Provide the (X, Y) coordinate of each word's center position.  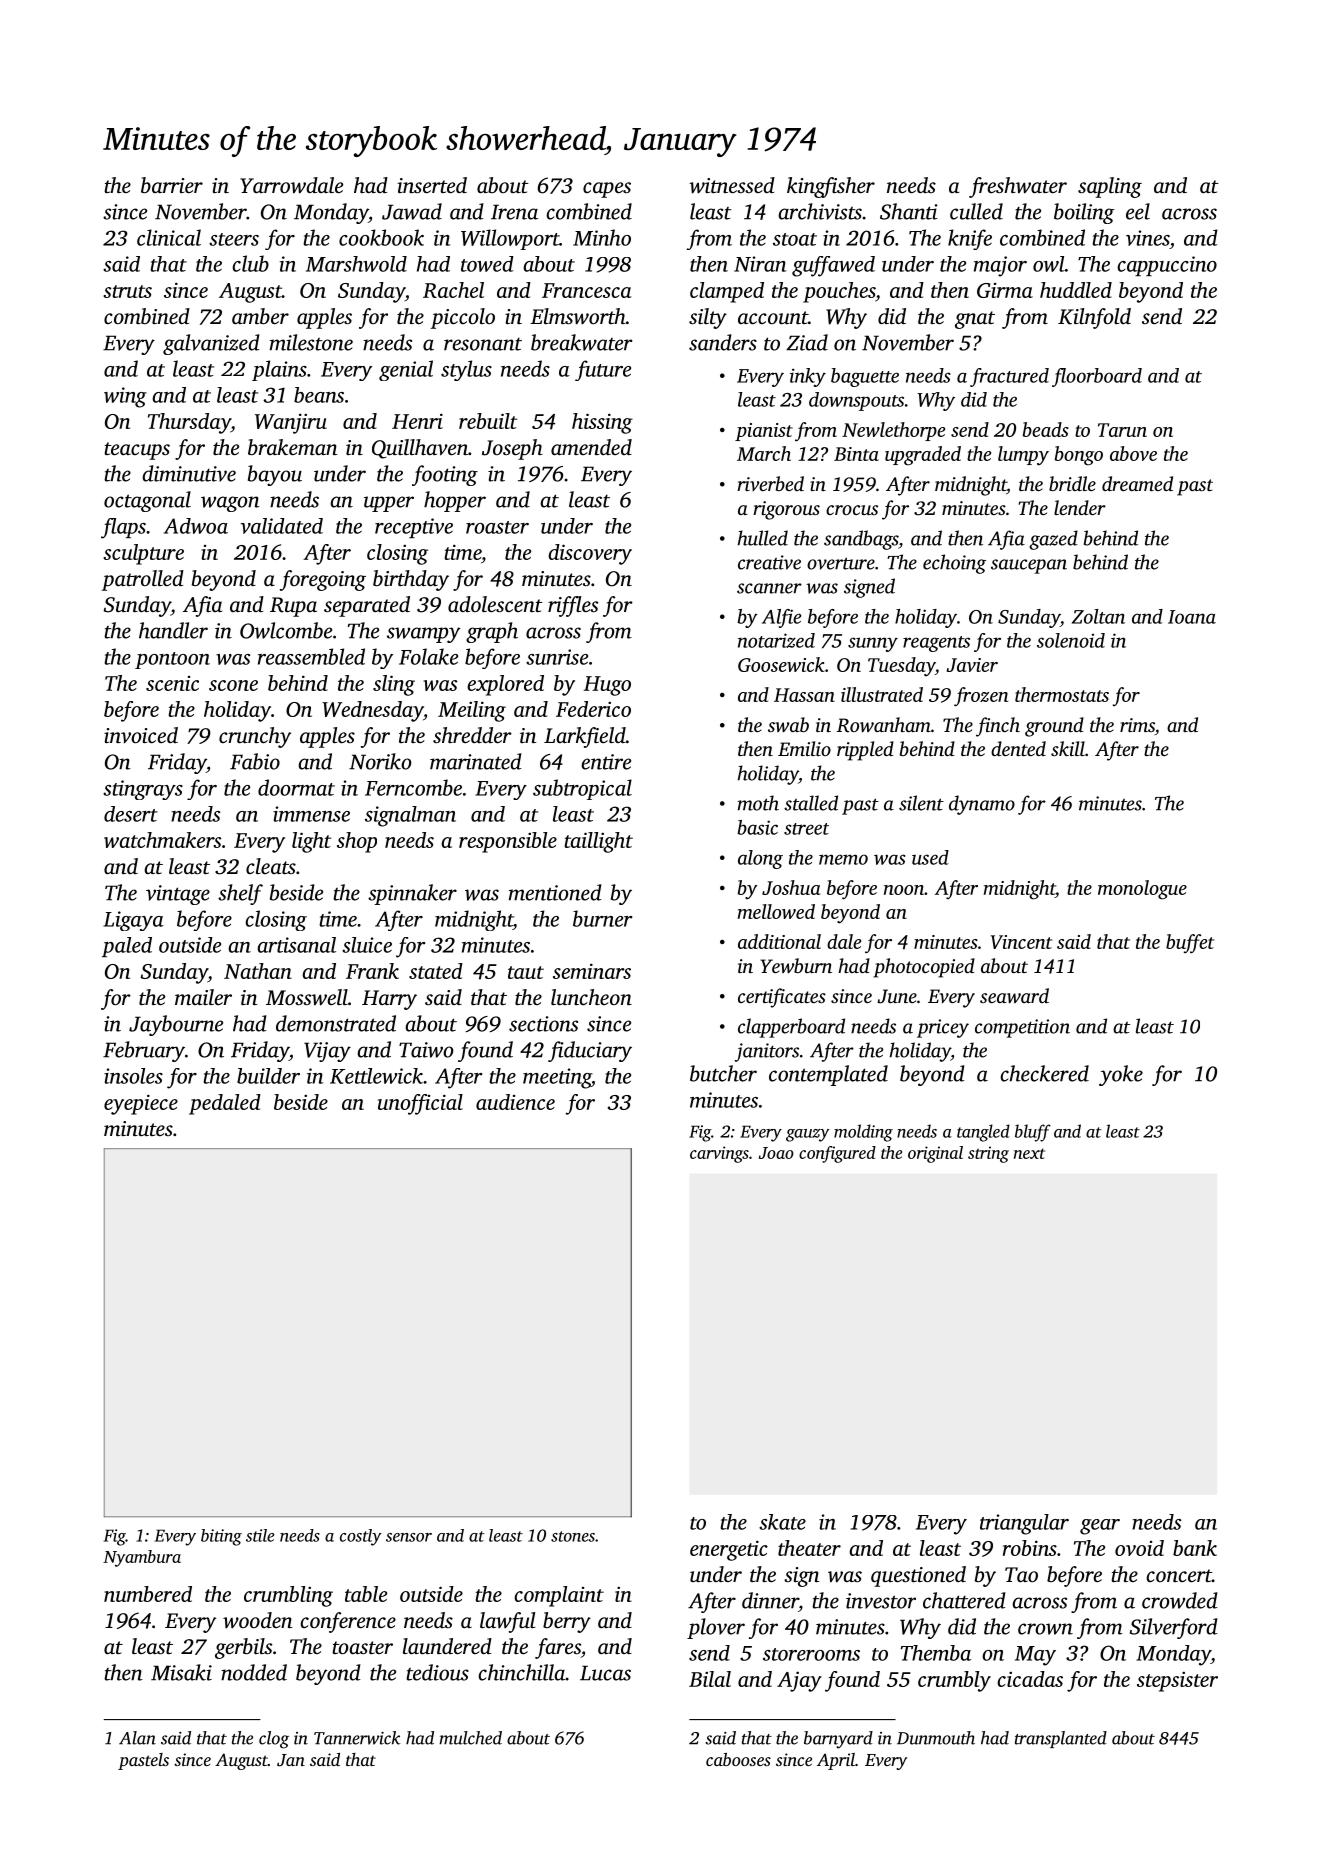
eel (1138, 211)
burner (603, 918)
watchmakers (162, 840)
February (144, 1051)
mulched (470, 1738)
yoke (1121, 1075)
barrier (172, 185)
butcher (723, 1073)
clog (274, 1740)
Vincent (1021, 942)
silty (708, 318)
